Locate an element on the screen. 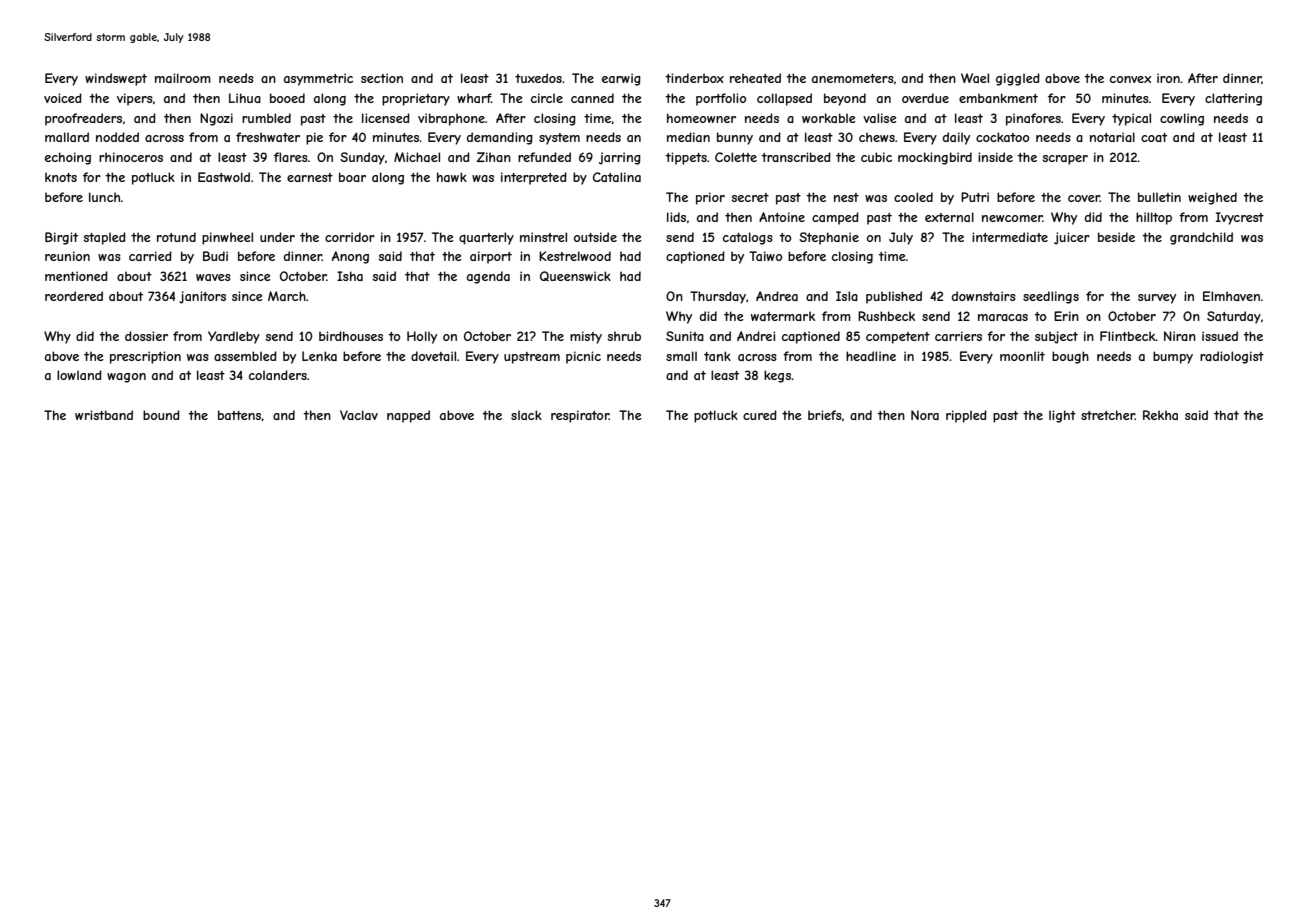 The height and width of the screenshot is (924, 1308). bound is located at coordinates (161, 415).
